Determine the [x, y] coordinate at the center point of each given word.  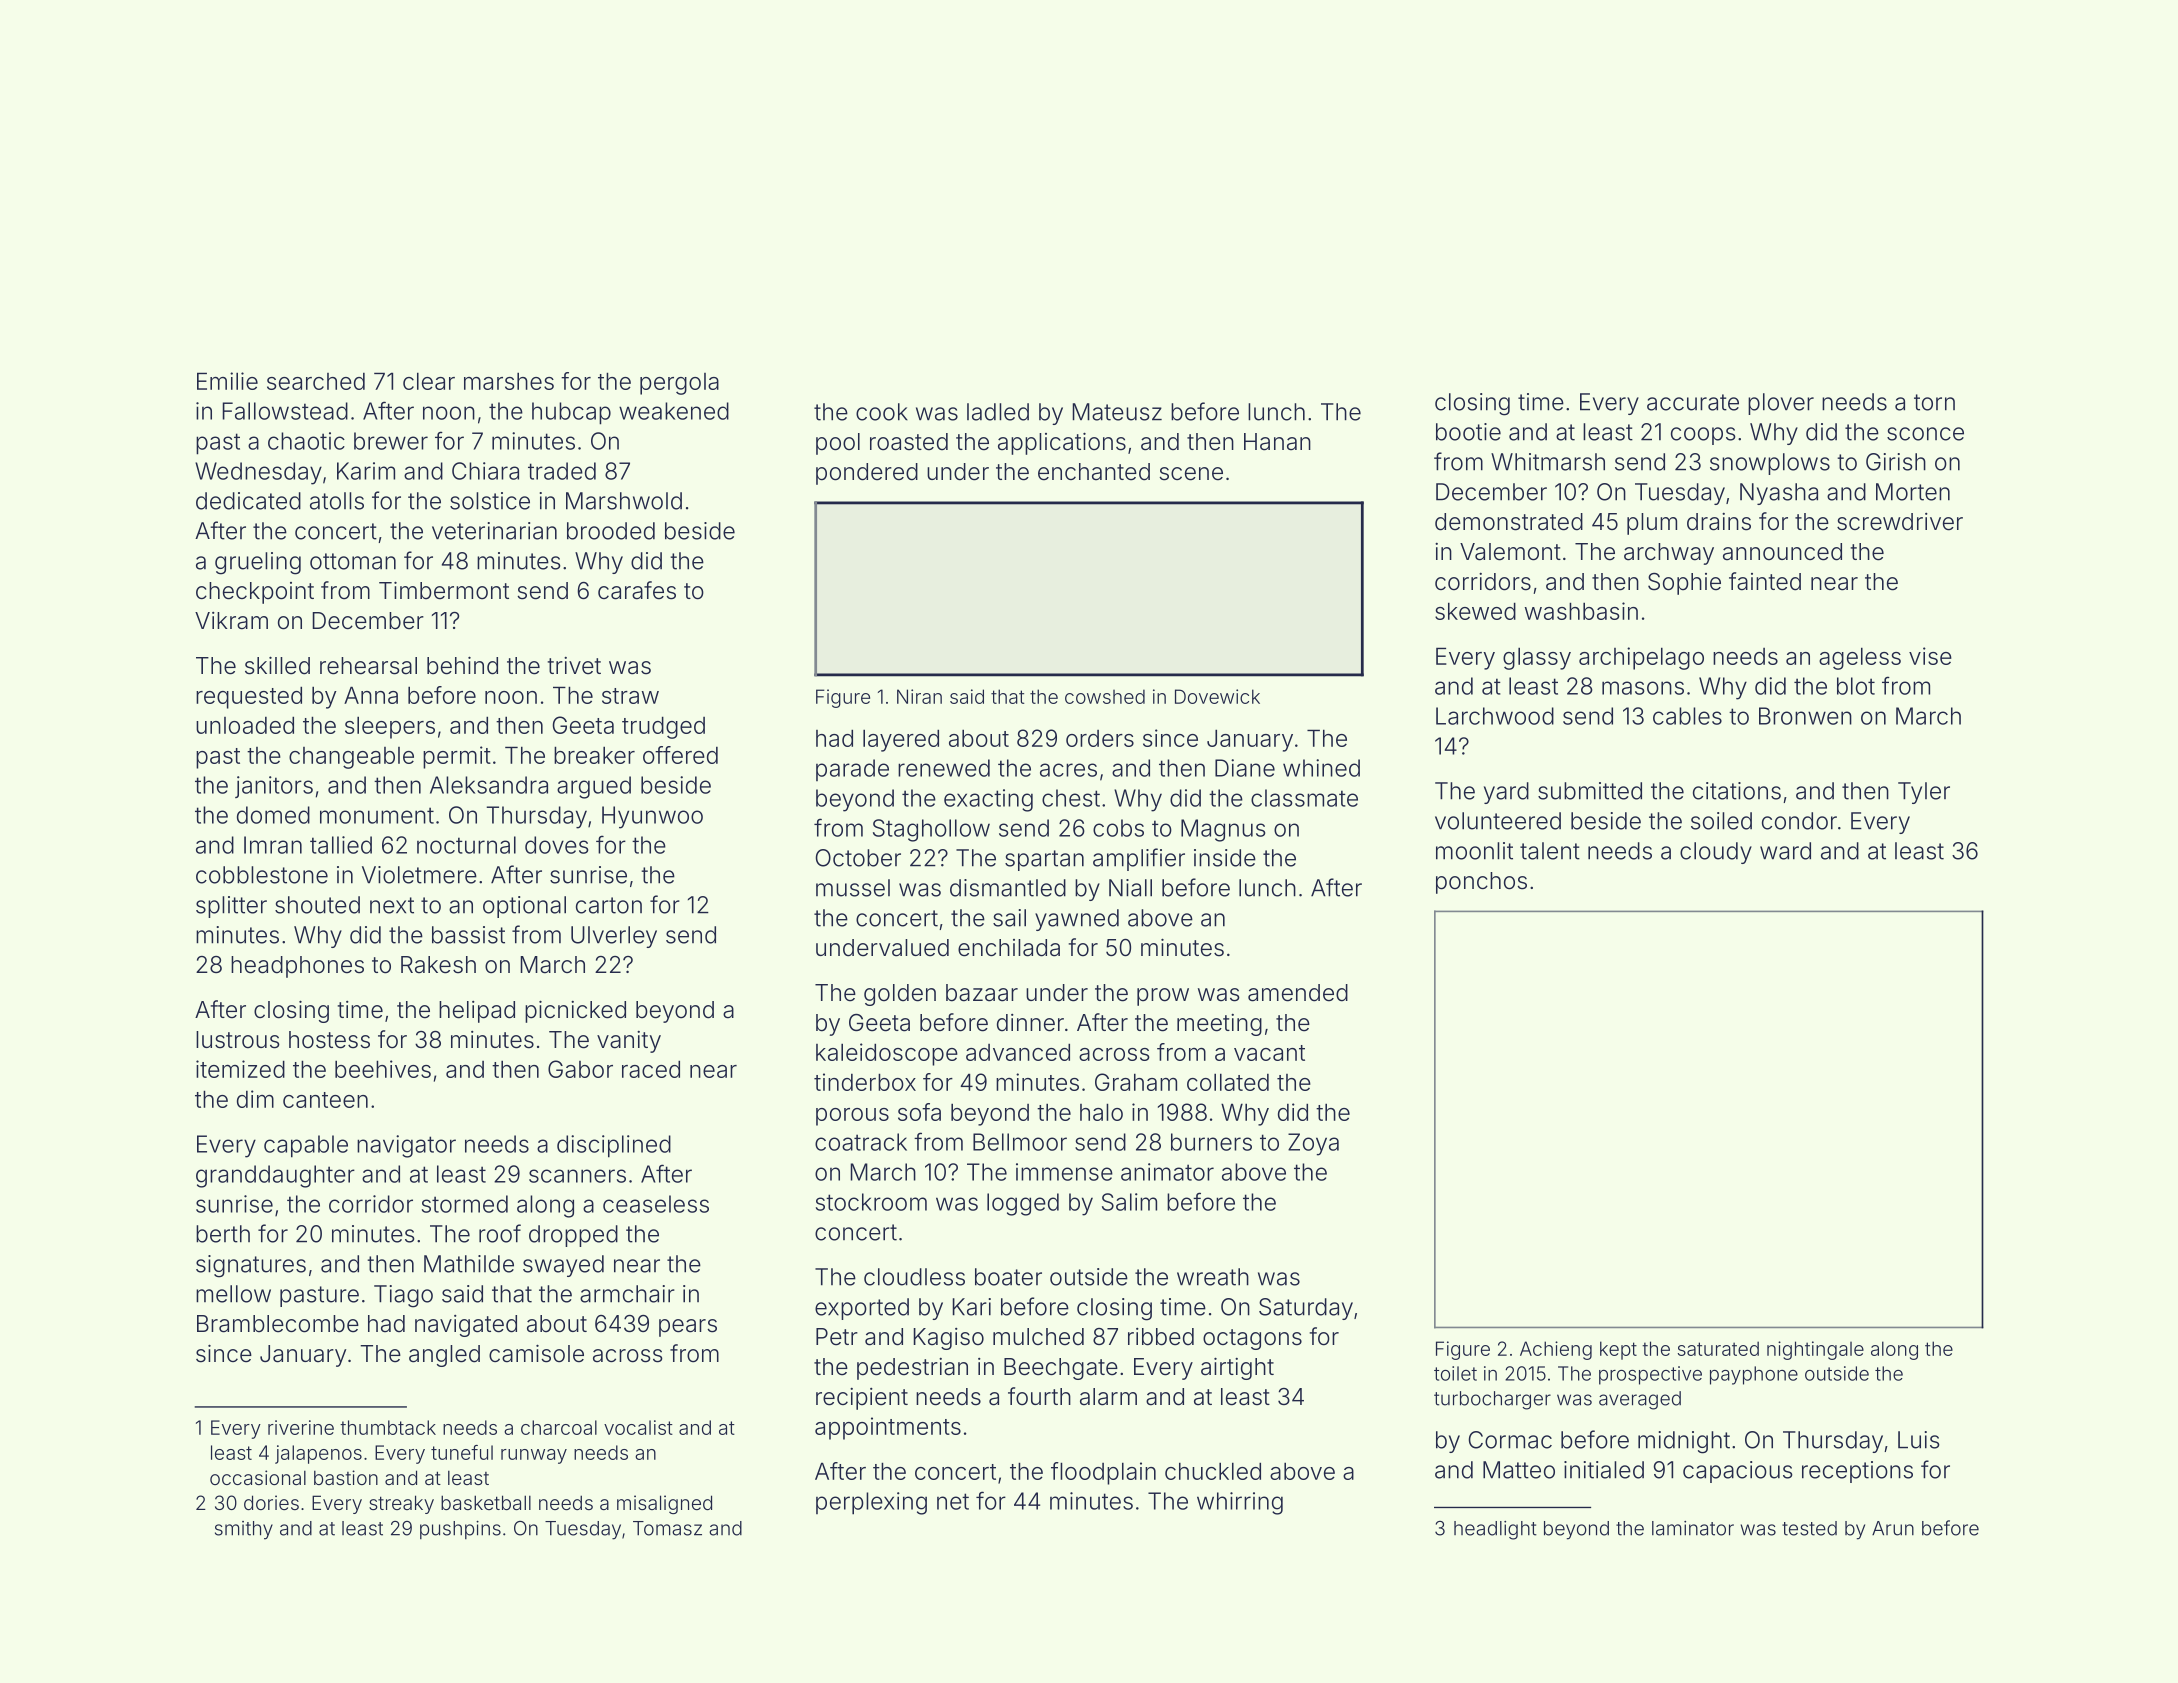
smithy [244, 1530]
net [953, 1501]
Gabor [580, 1069]
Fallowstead [285, 411]
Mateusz [1117, 412]
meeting [1219, 1025]
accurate [1693, 402]
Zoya [1313, 1144]
